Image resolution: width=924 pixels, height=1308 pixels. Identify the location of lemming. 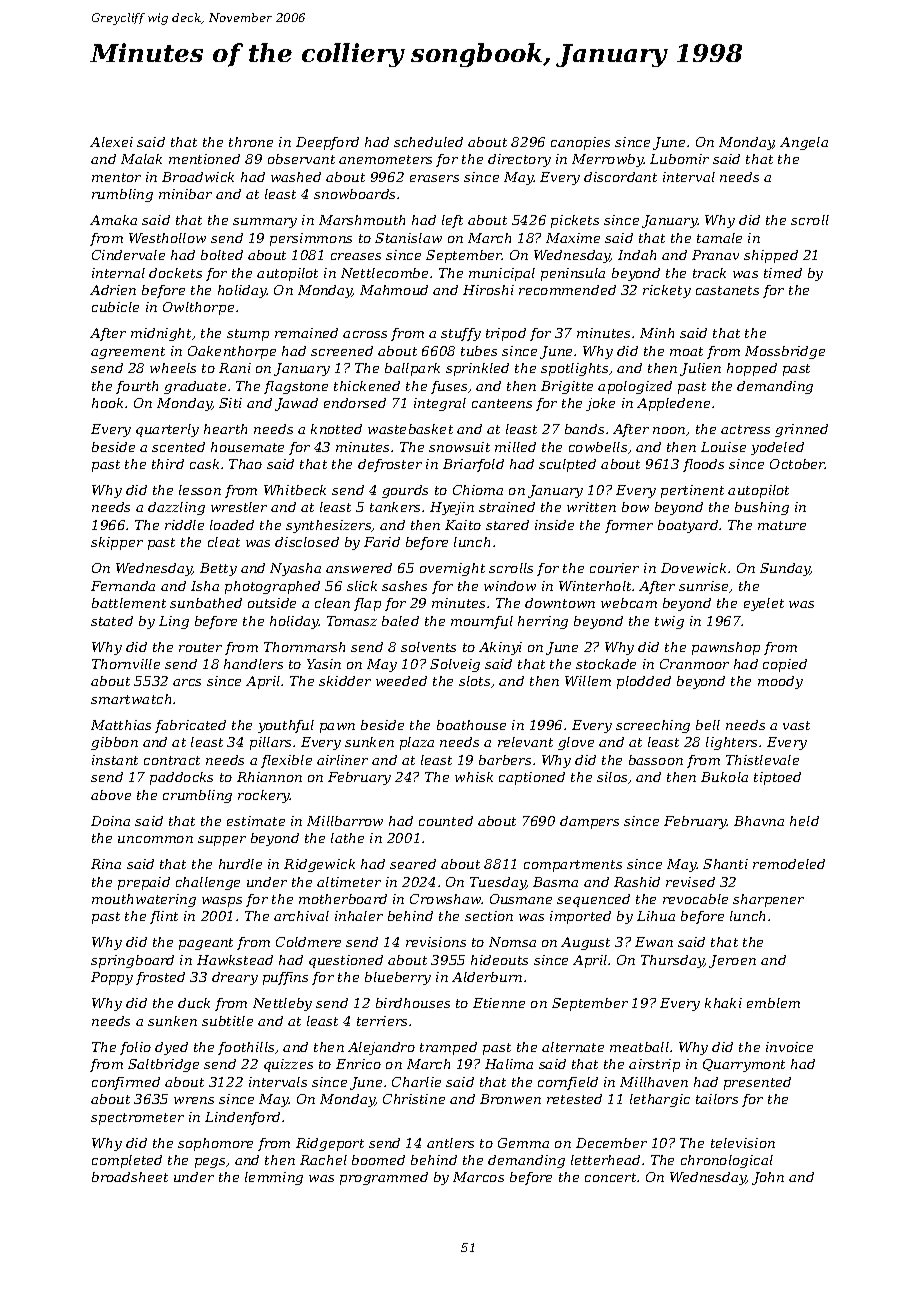
(274, 1178).
